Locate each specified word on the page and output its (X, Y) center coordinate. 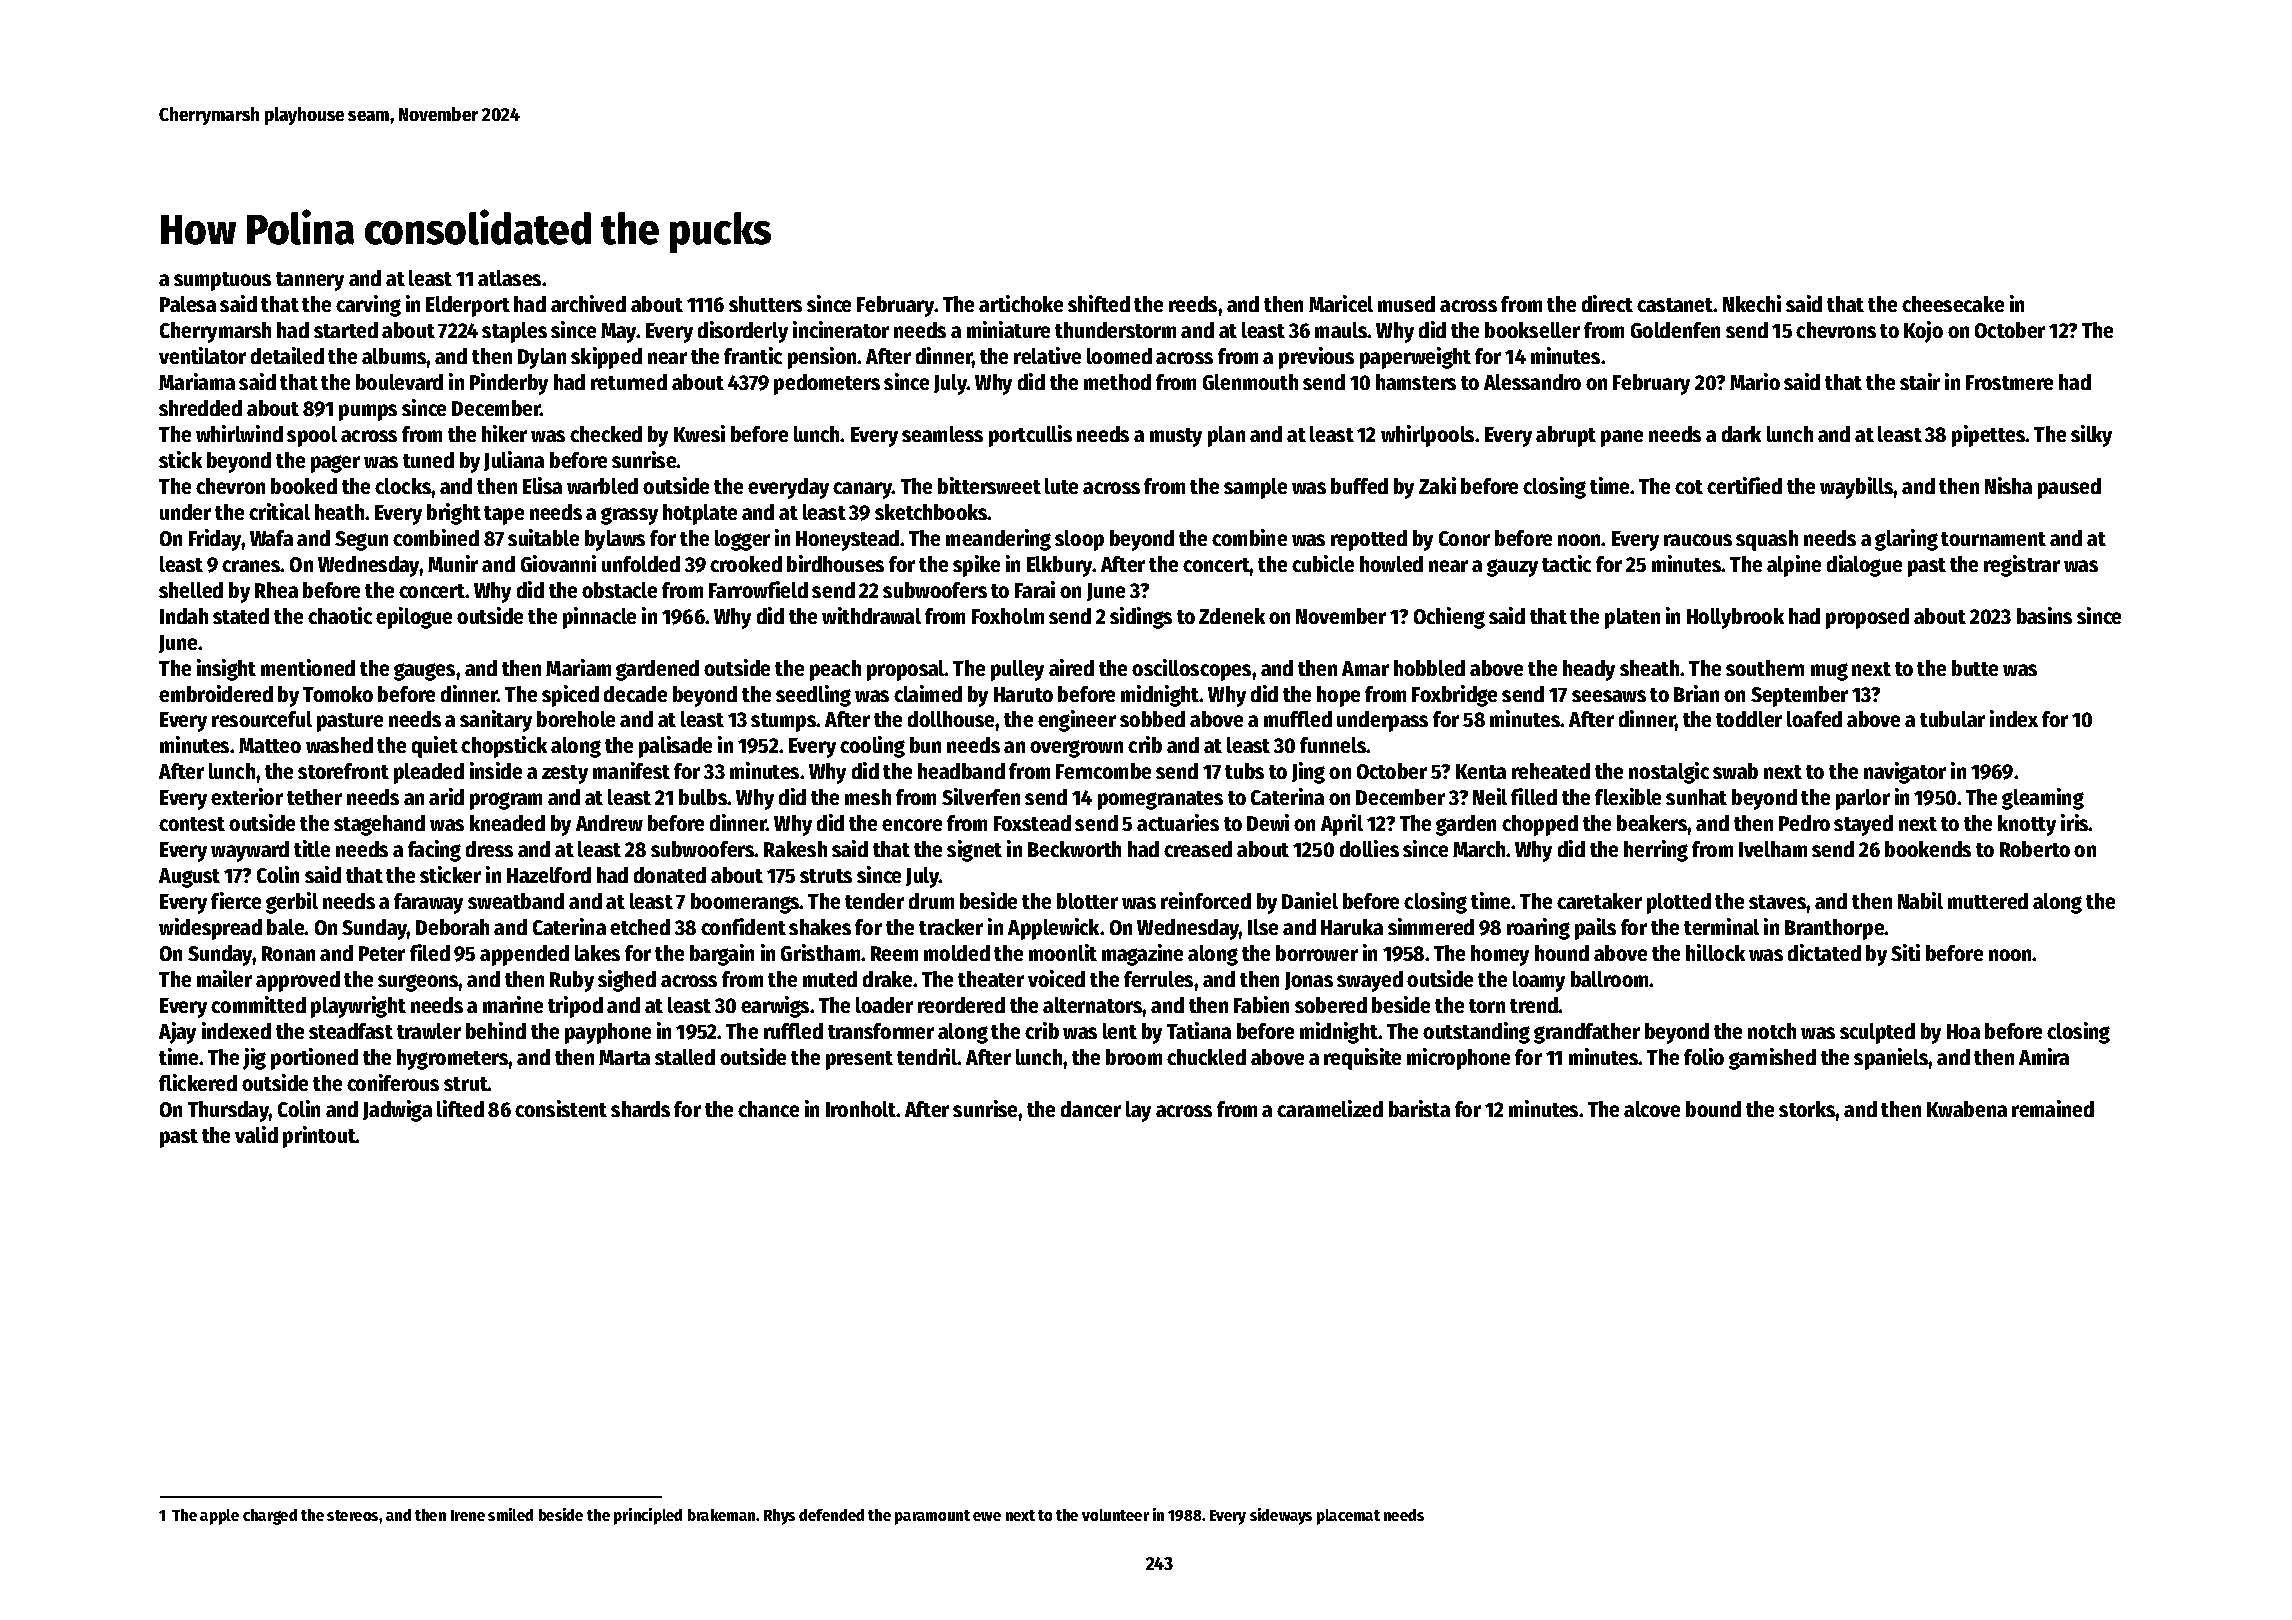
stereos (352, 1515)
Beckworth (1074, 849)
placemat (1348, 1517)
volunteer (1115, 1515)
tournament (1993, 539)
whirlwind (239, 433)
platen (1632, 618)
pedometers (827, 384)
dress (489, 849)
